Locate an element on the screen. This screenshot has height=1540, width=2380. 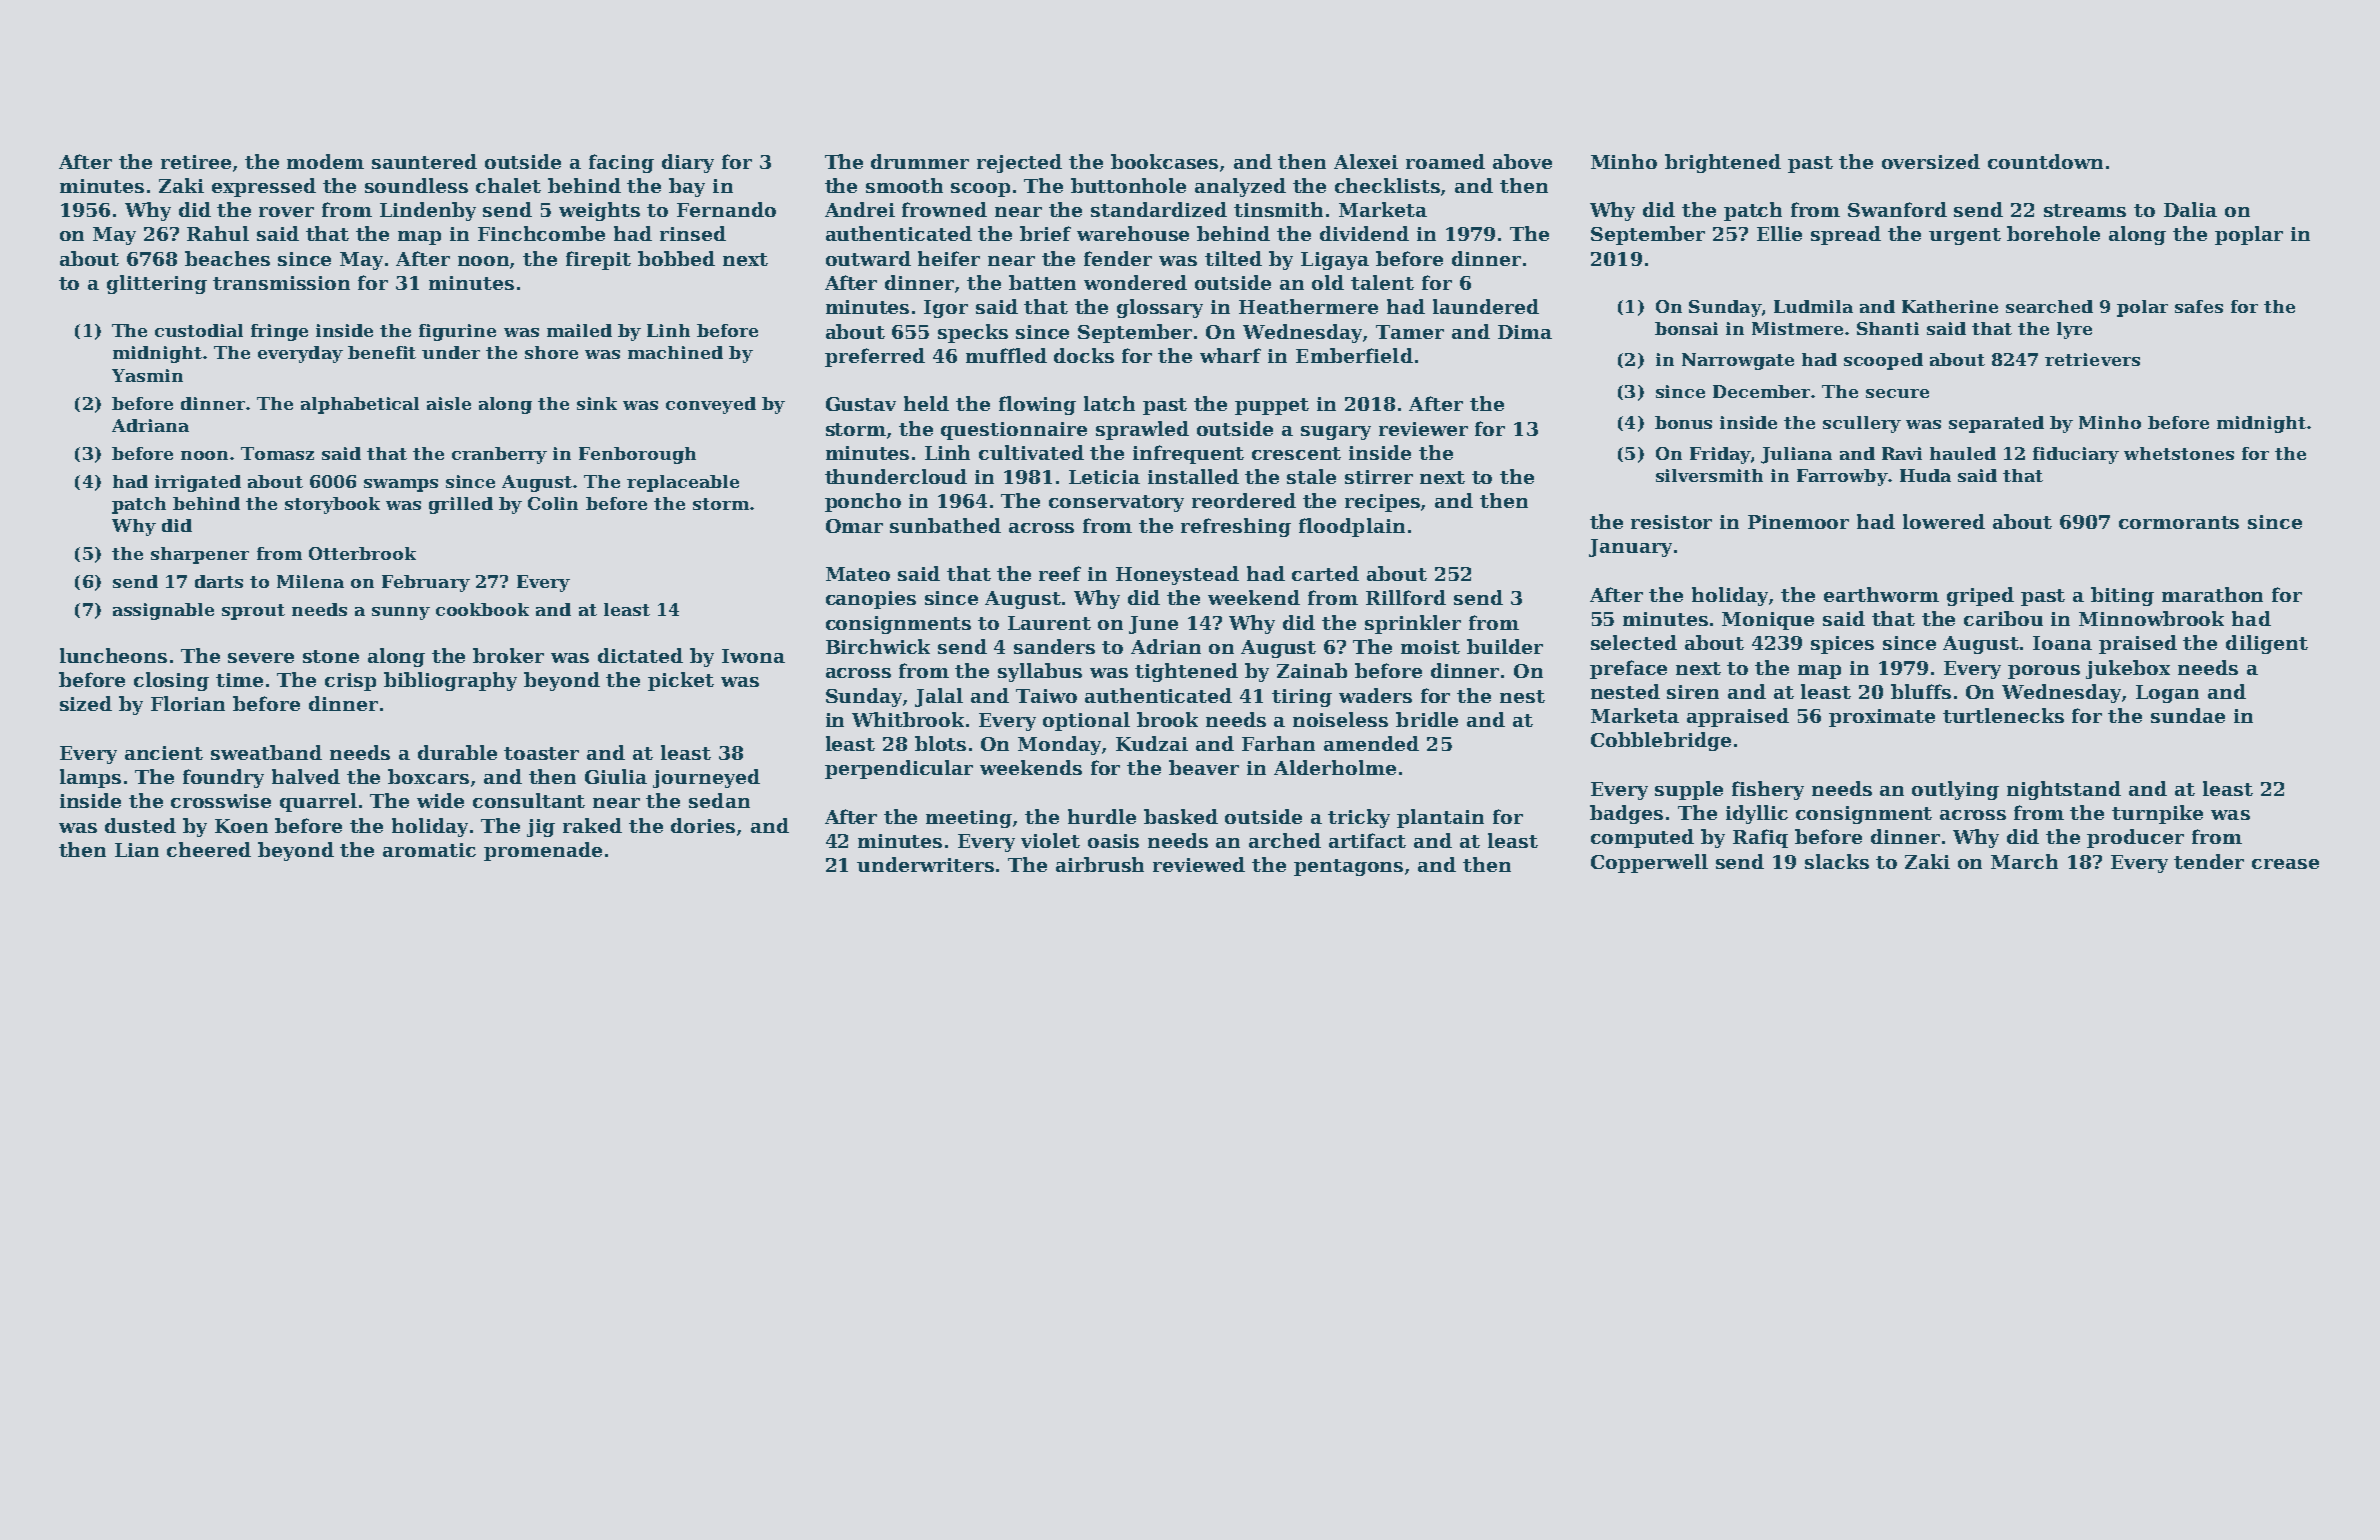
Leticia is located at coordinates (1104, 477).
